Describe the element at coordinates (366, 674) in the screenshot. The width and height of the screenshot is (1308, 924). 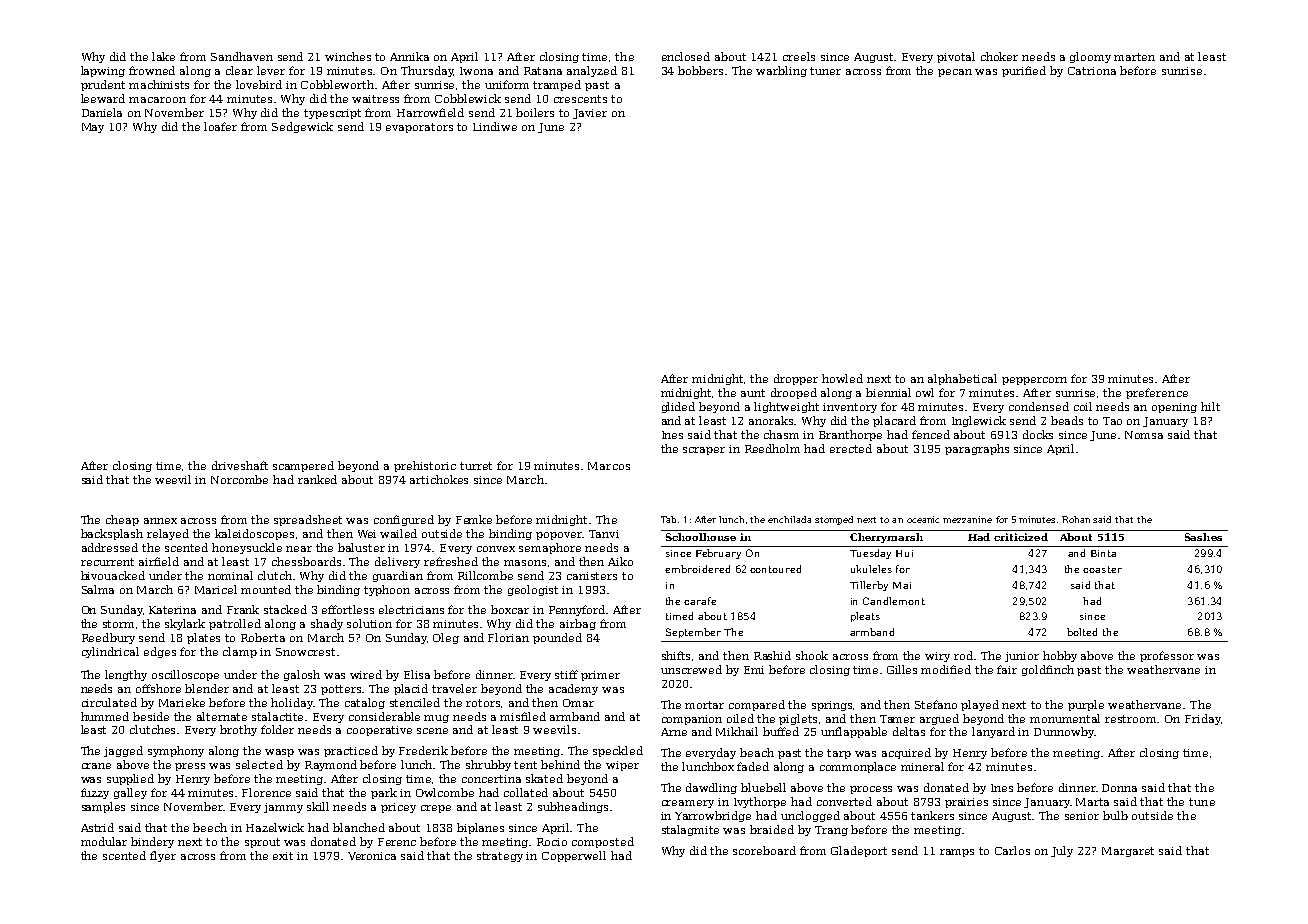
I see `wired` at that location.
